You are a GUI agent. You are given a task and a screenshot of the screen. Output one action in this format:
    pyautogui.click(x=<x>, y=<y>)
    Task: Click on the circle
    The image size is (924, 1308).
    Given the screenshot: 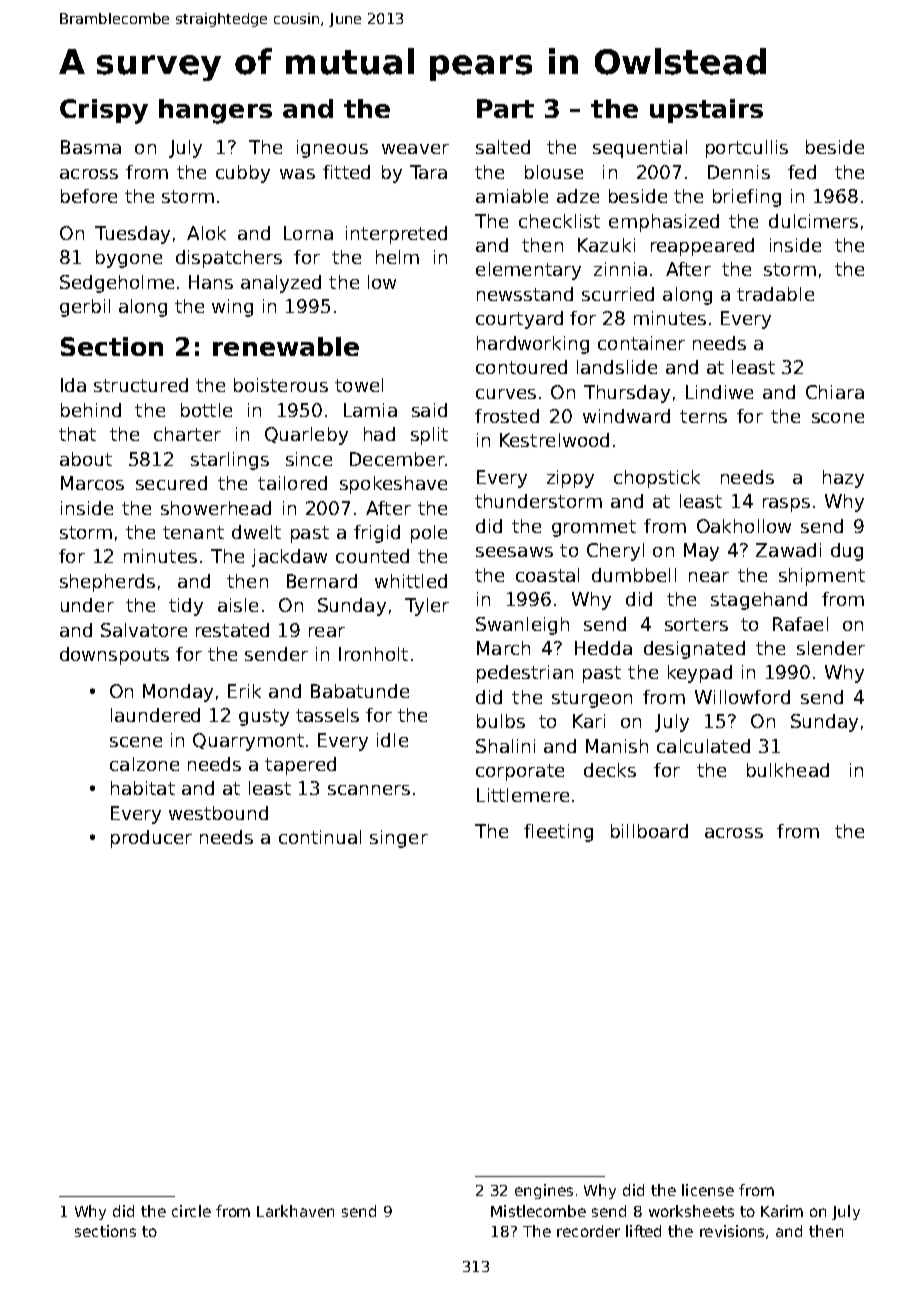 What is the action you would take?
    pyautogui.click(x=191, y=1211)
